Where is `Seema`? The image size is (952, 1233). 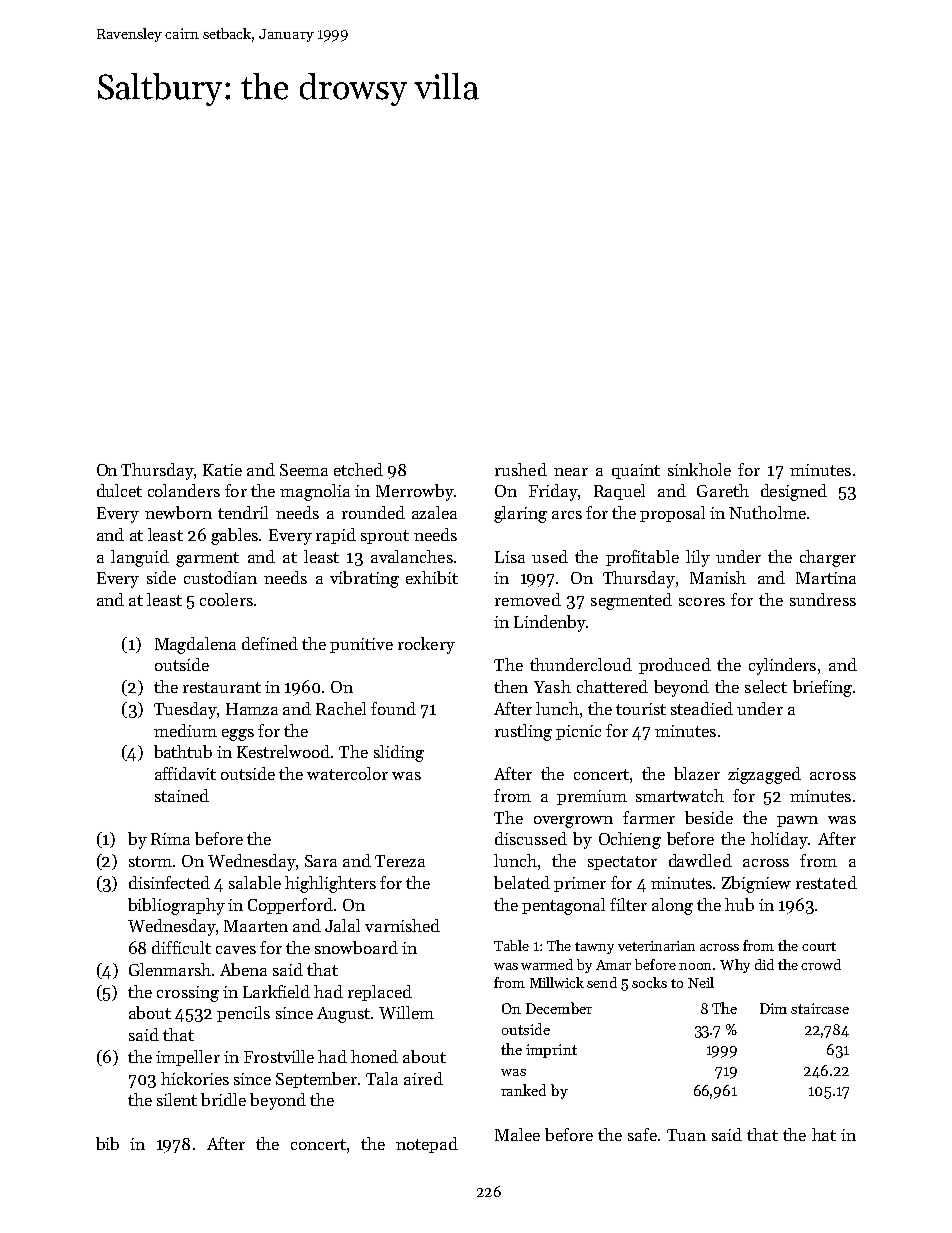
Seema is located at coordinates (304, 470).
